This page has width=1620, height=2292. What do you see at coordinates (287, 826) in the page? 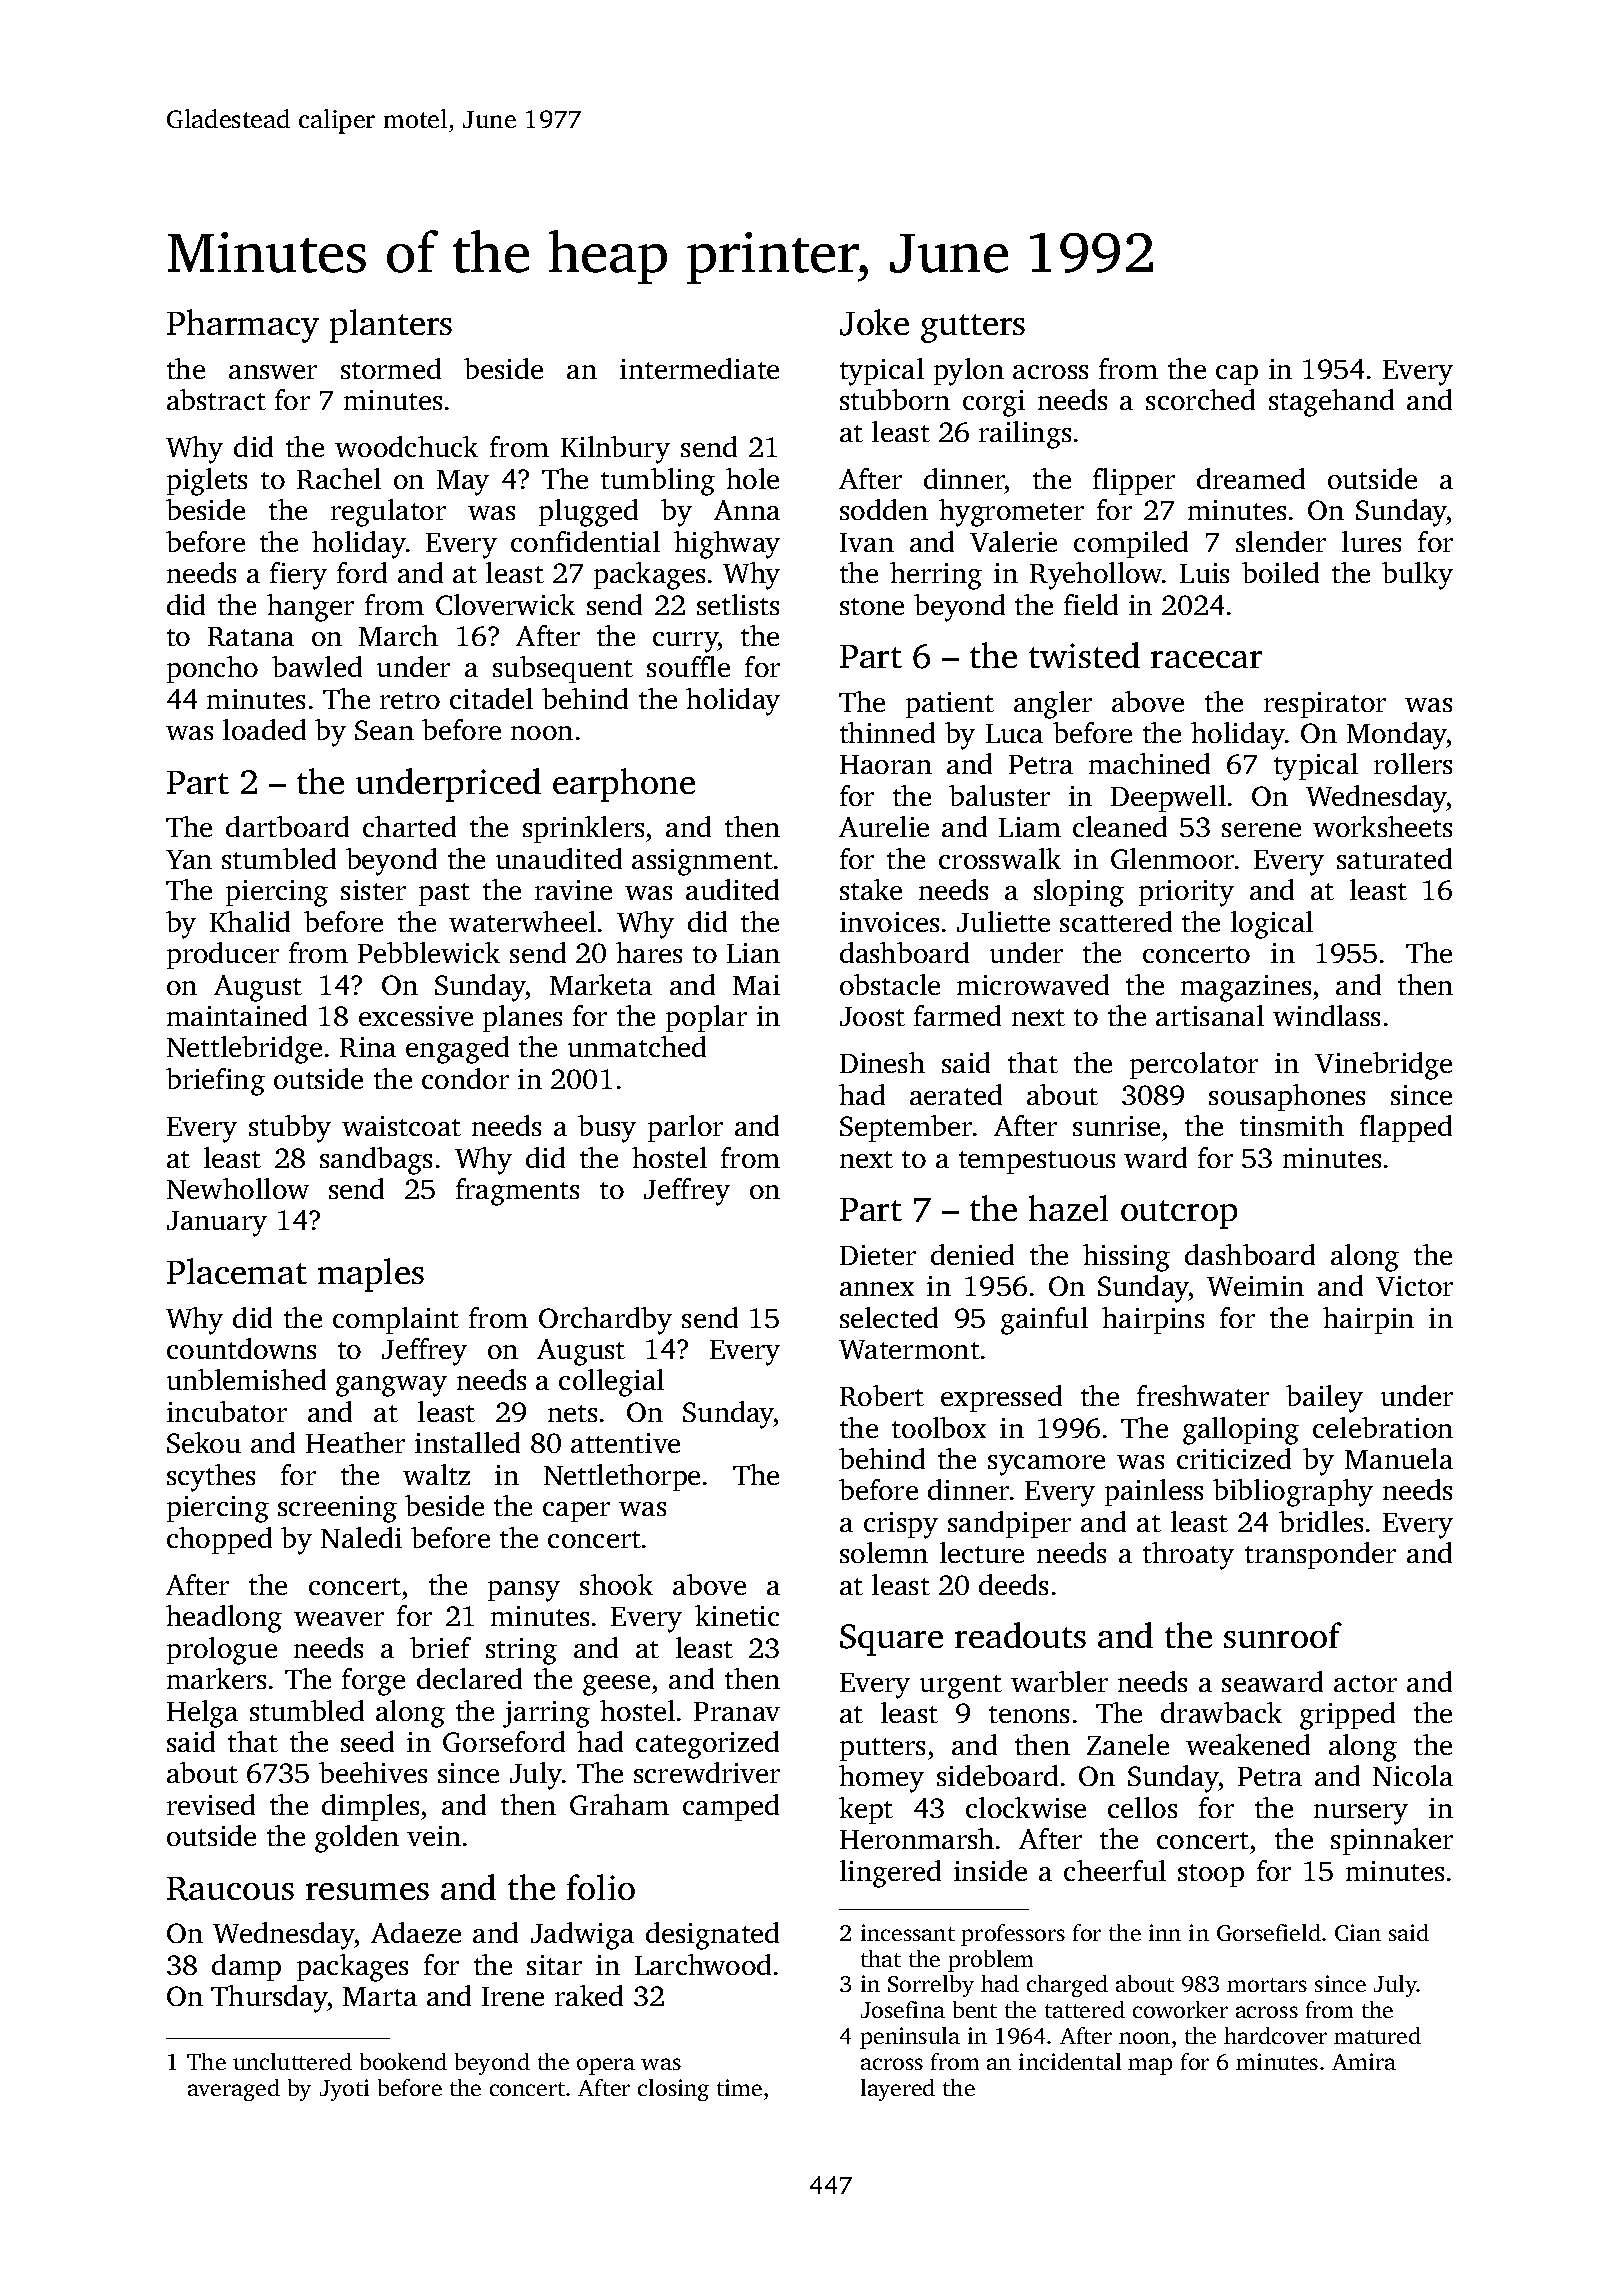
I see `dartboard` at bounding box center [287, 826].
